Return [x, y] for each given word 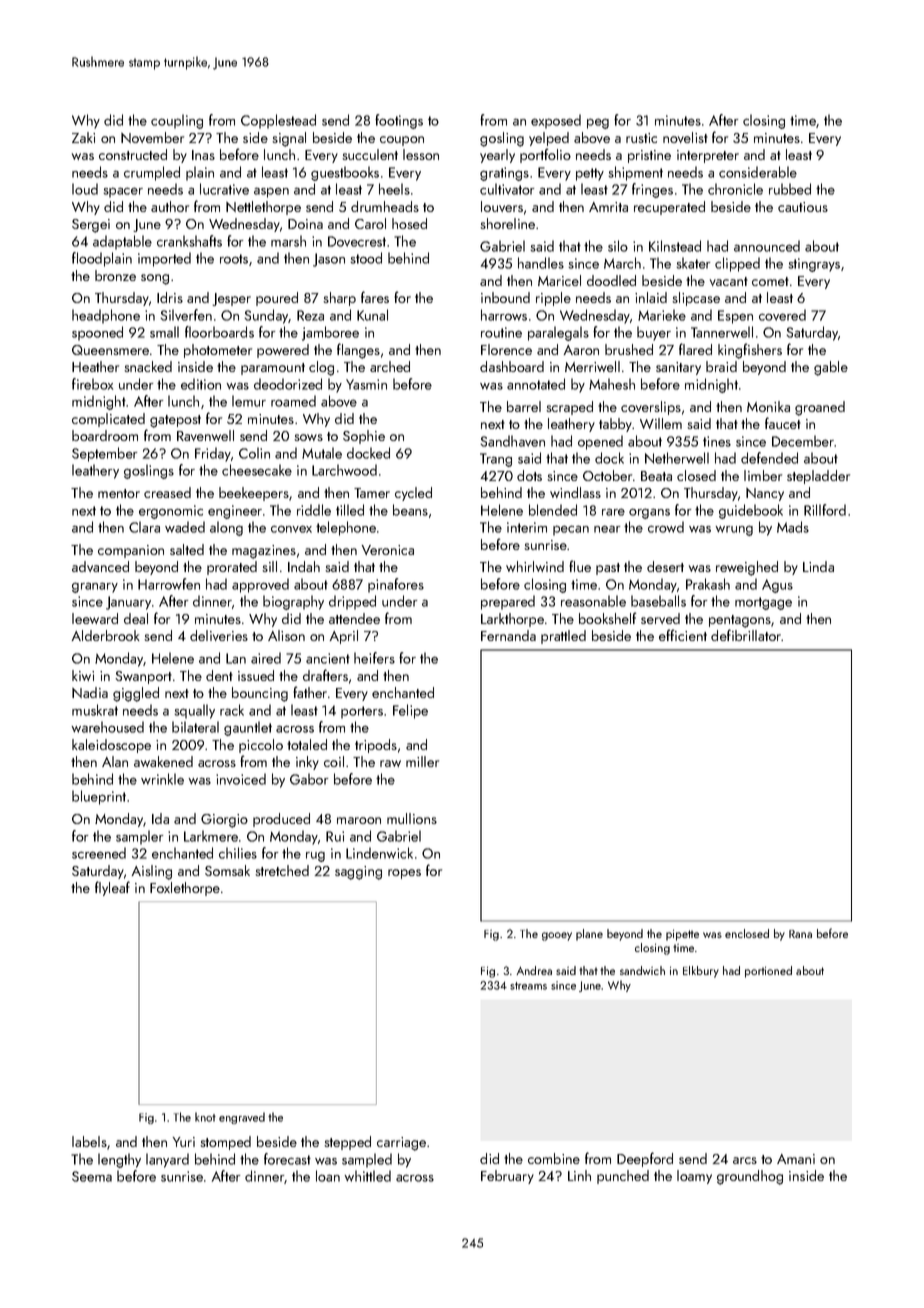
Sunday [266, 316]
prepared [508, 602]
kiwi [83, 675]
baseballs [658, 601]
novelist [685, 137]
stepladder [818, 477]
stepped [347, 1143]
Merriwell [592, 366]
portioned [768, 972]
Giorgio [224, 821]
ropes [404, 874]
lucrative [224, 189]
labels [89, 1141]
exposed [556, 121]
